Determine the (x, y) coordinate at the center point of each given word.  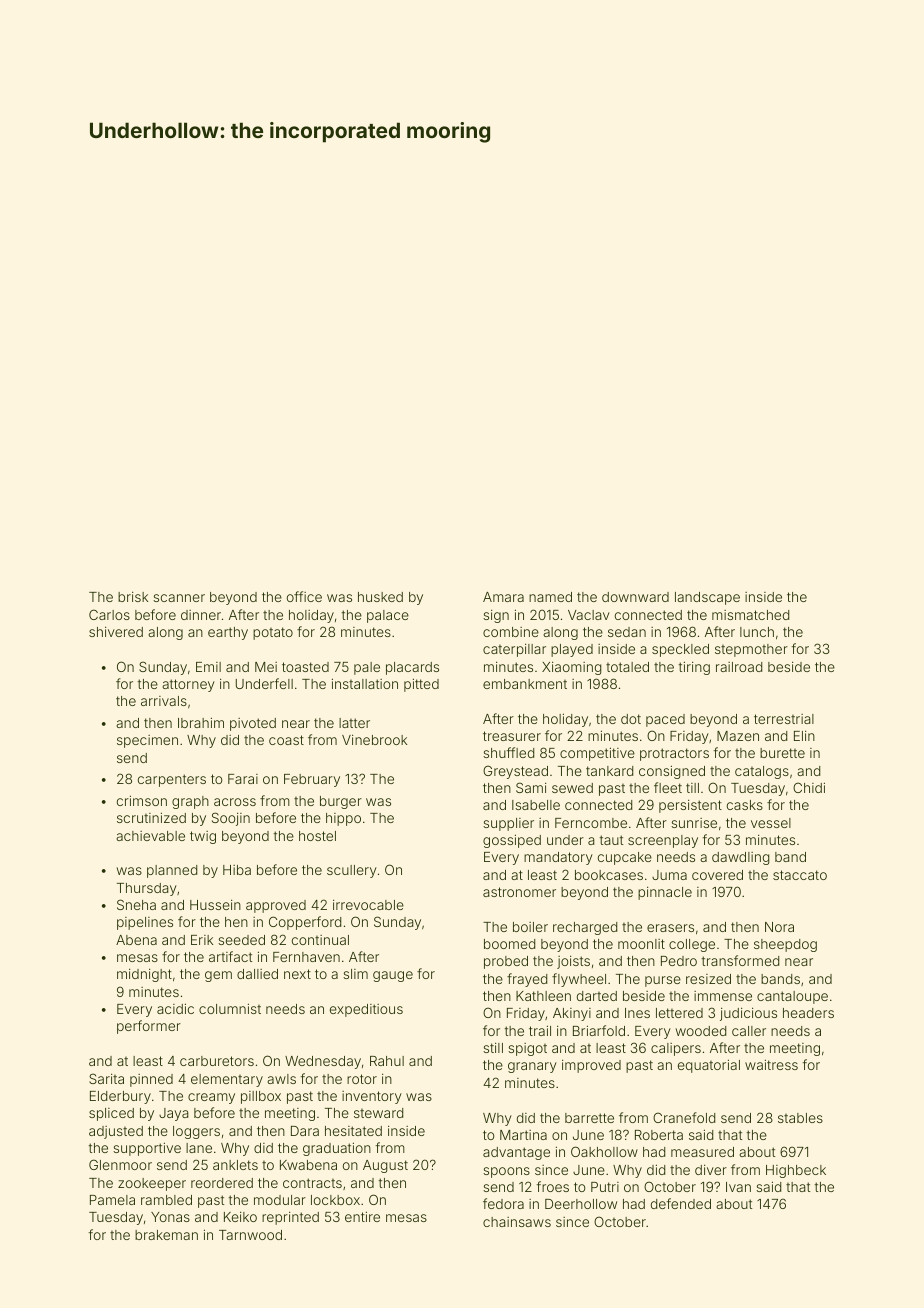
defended (681, 1203)
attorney (188, 685)
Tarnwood (250, 1235)
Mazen (738, 736)
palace (388, 616)
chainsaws (517, 1222)
